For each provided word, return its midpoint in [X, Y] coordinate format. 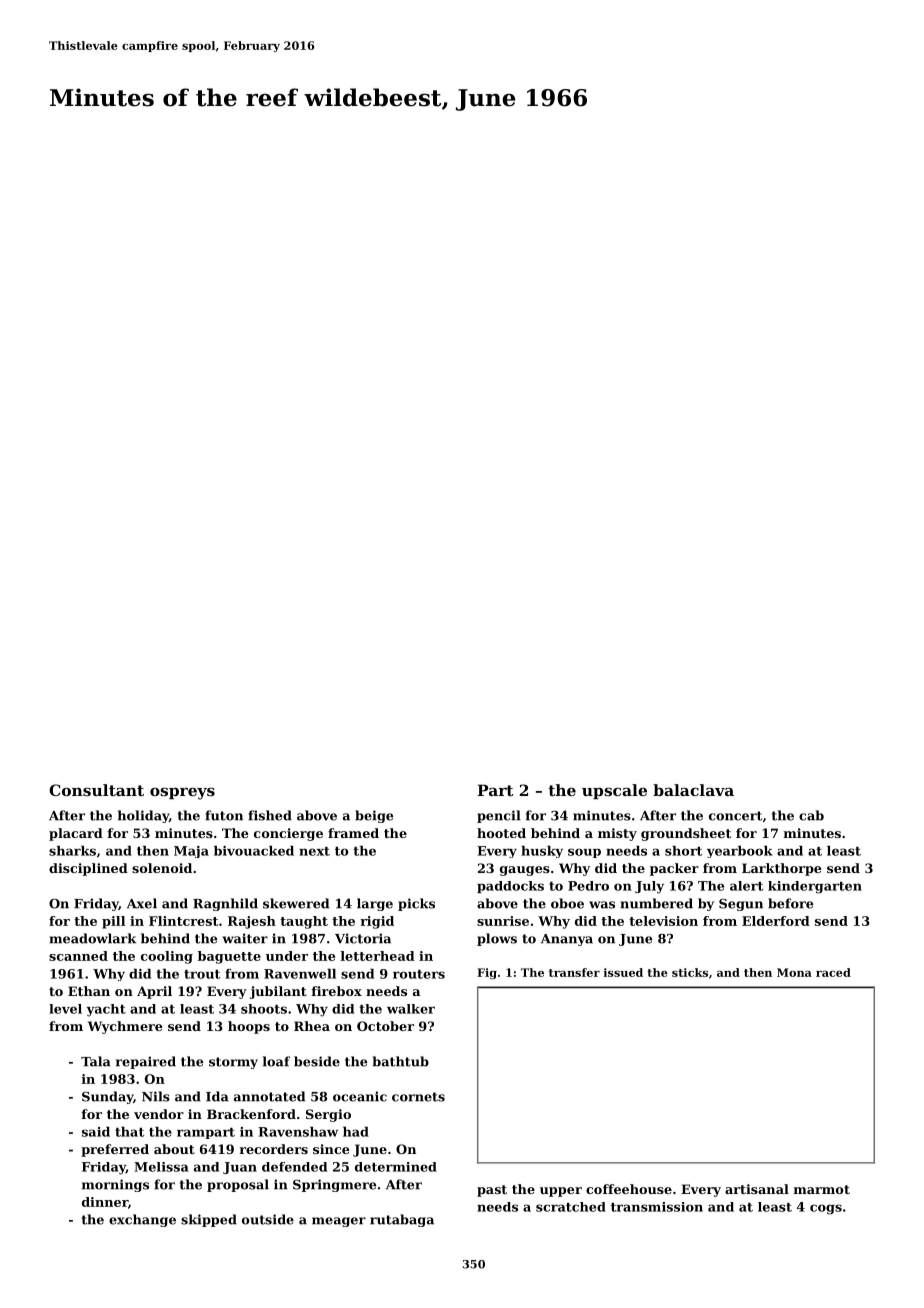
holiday [143, 816]
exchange [142, 1220]
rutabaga [402, 1220]
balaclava [693, 790]
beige [374, 816]
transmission [657, 1207]
